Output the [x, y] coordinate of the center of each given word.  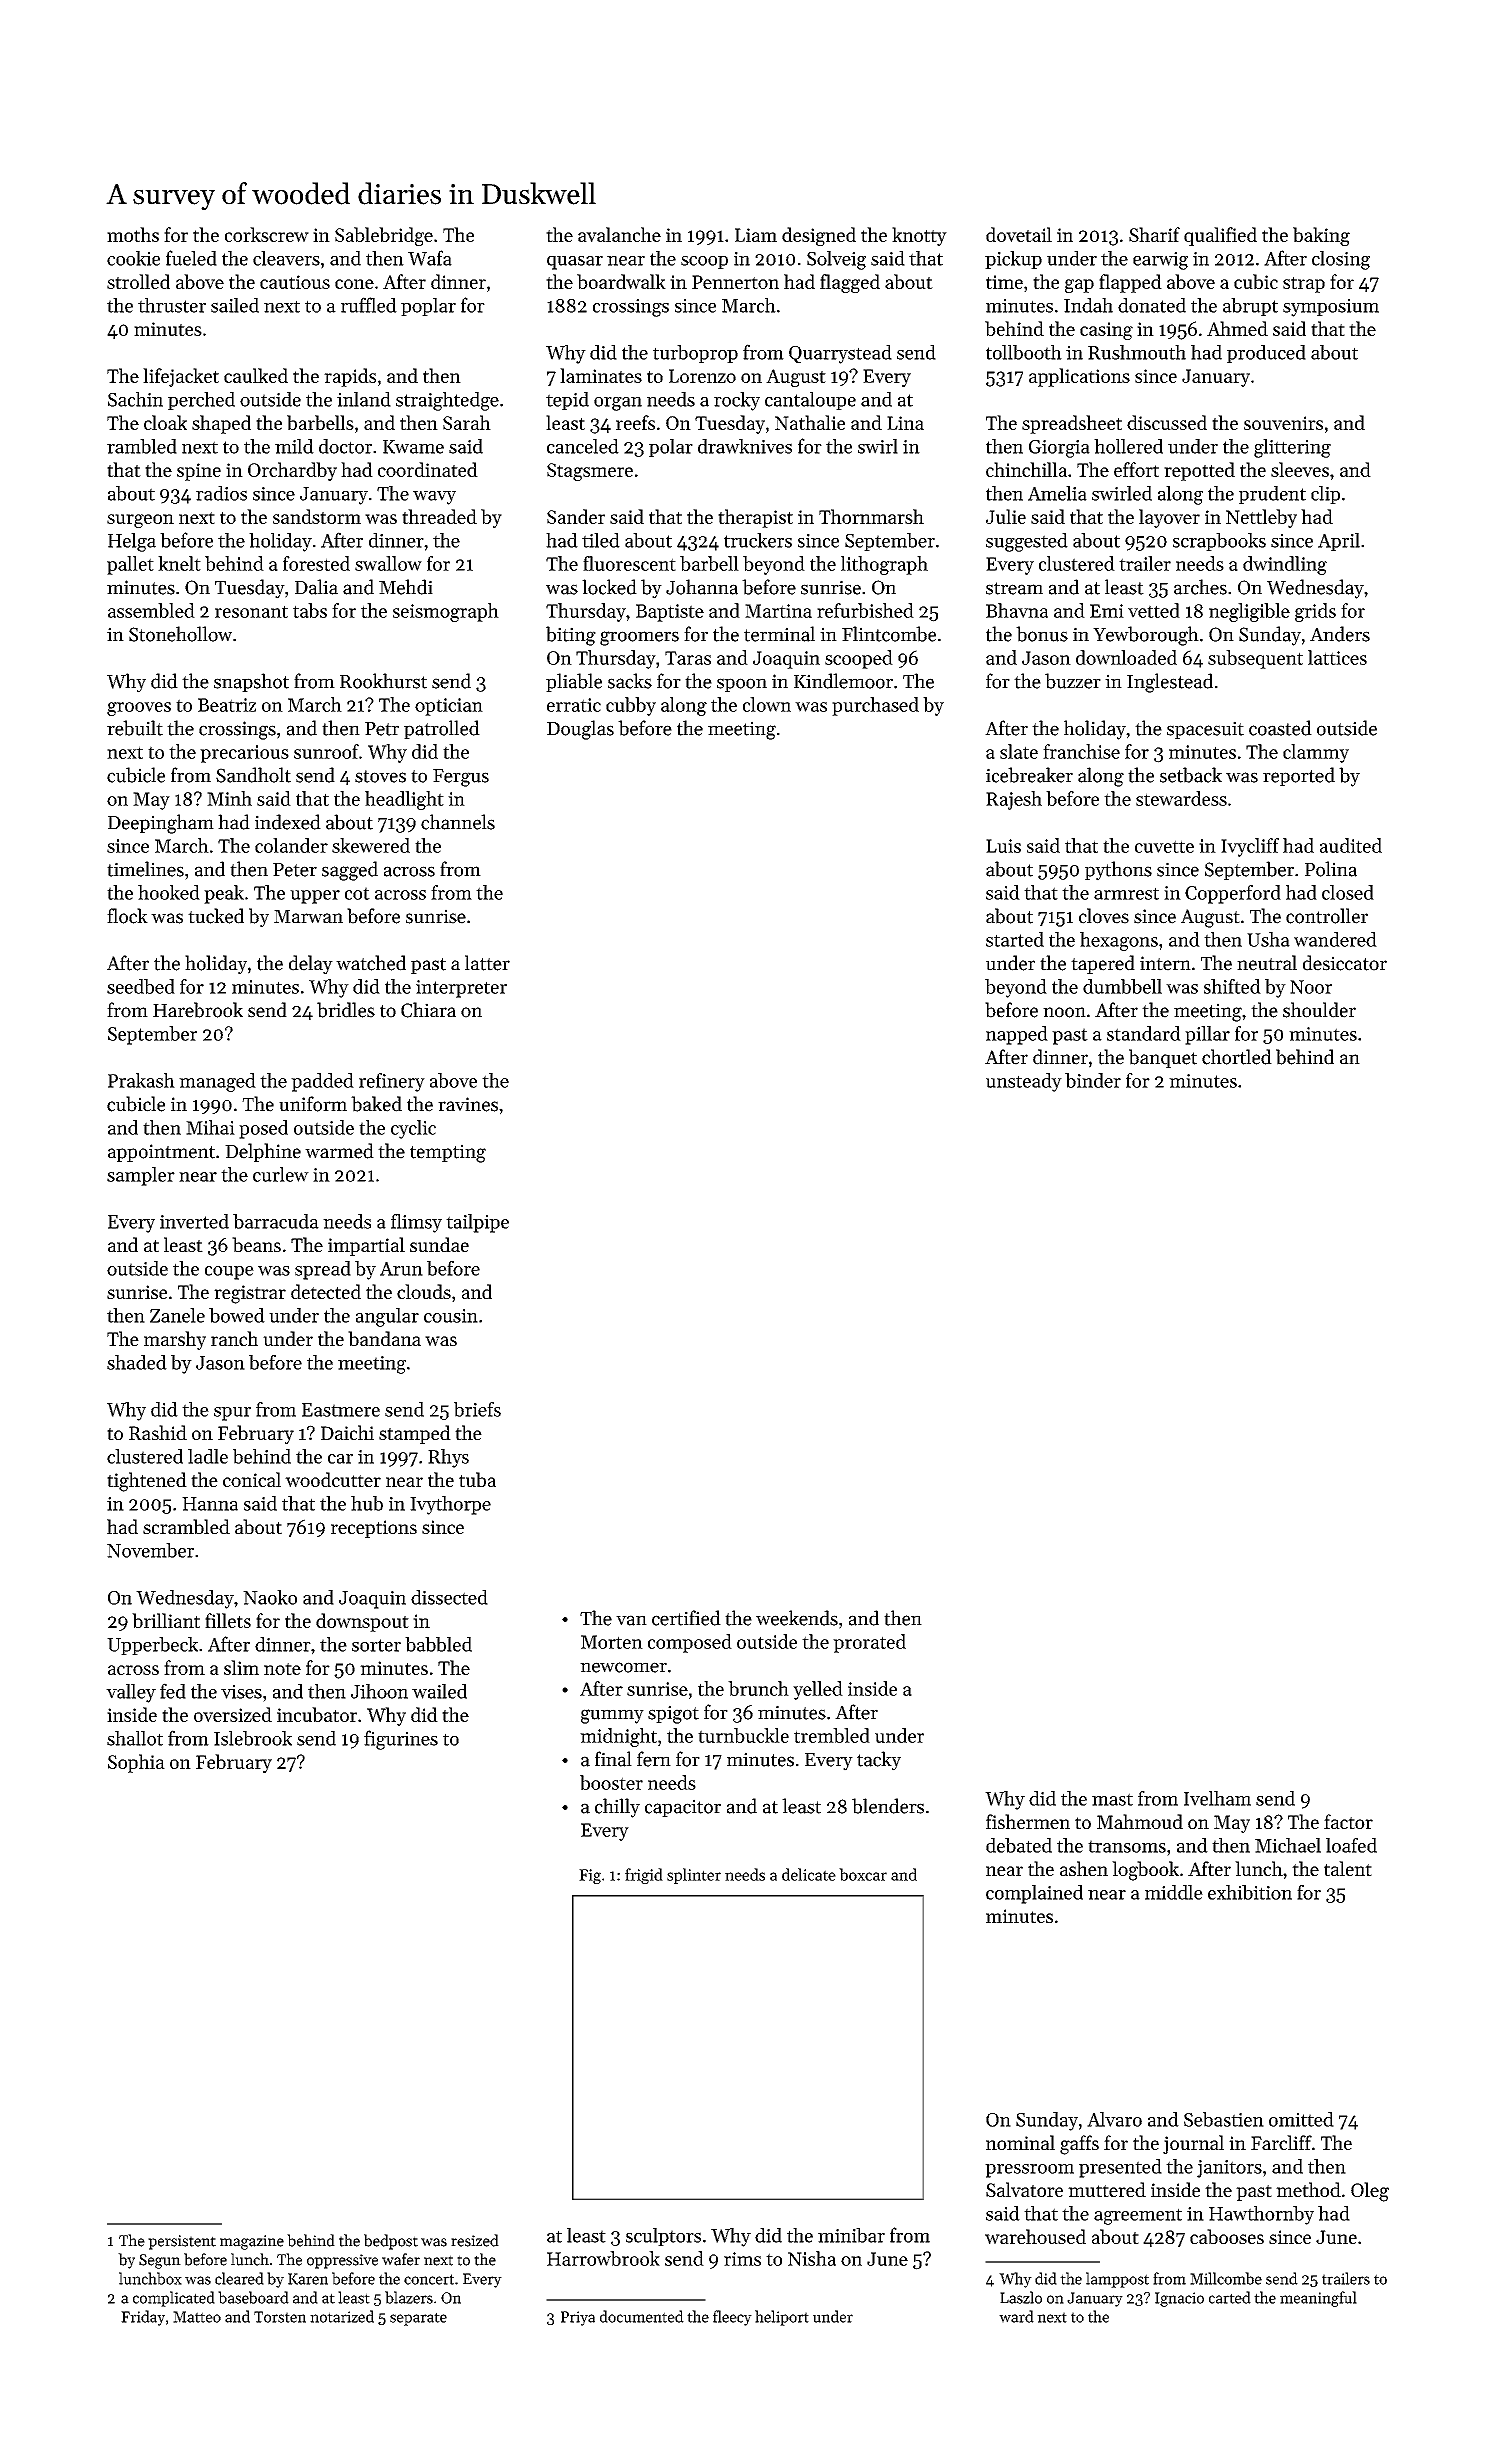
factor [1348, 1821]
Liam [756, 235]
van [631, 1620]
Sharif [1154, 234]
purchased [875, 706]
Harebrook [198, 1010]
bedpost [391, 2242]
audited [1351, 845]
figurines [401, 1740]
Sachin [135, 399]
